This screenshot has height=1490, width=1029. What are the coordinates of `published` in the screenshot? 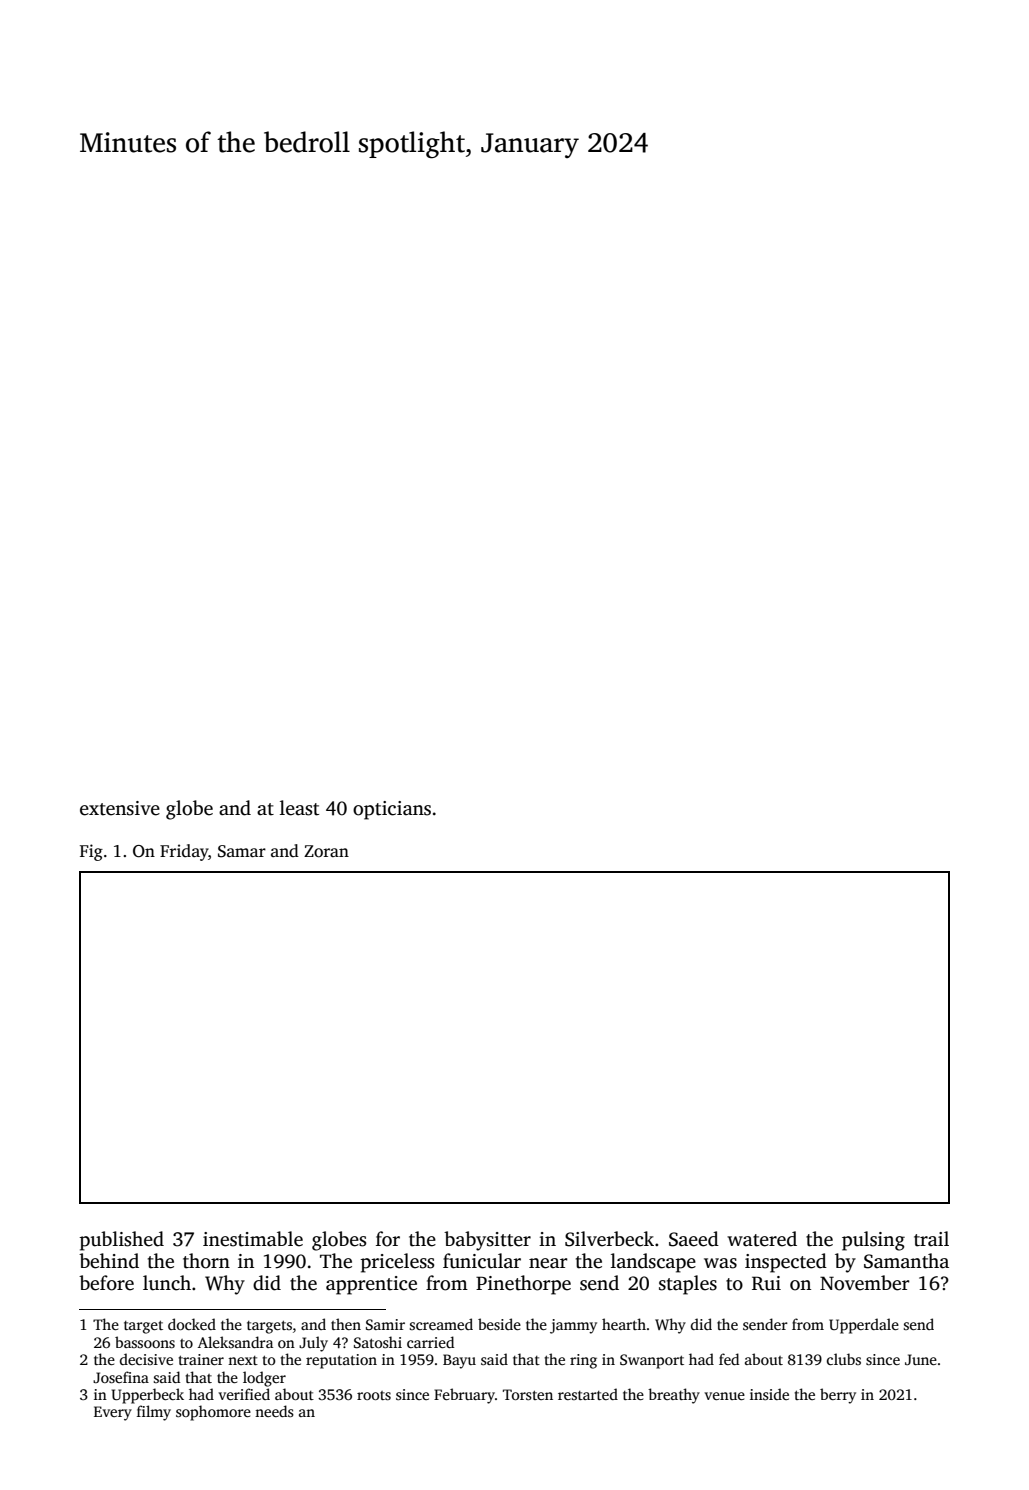 It's located at (121, 1241).
